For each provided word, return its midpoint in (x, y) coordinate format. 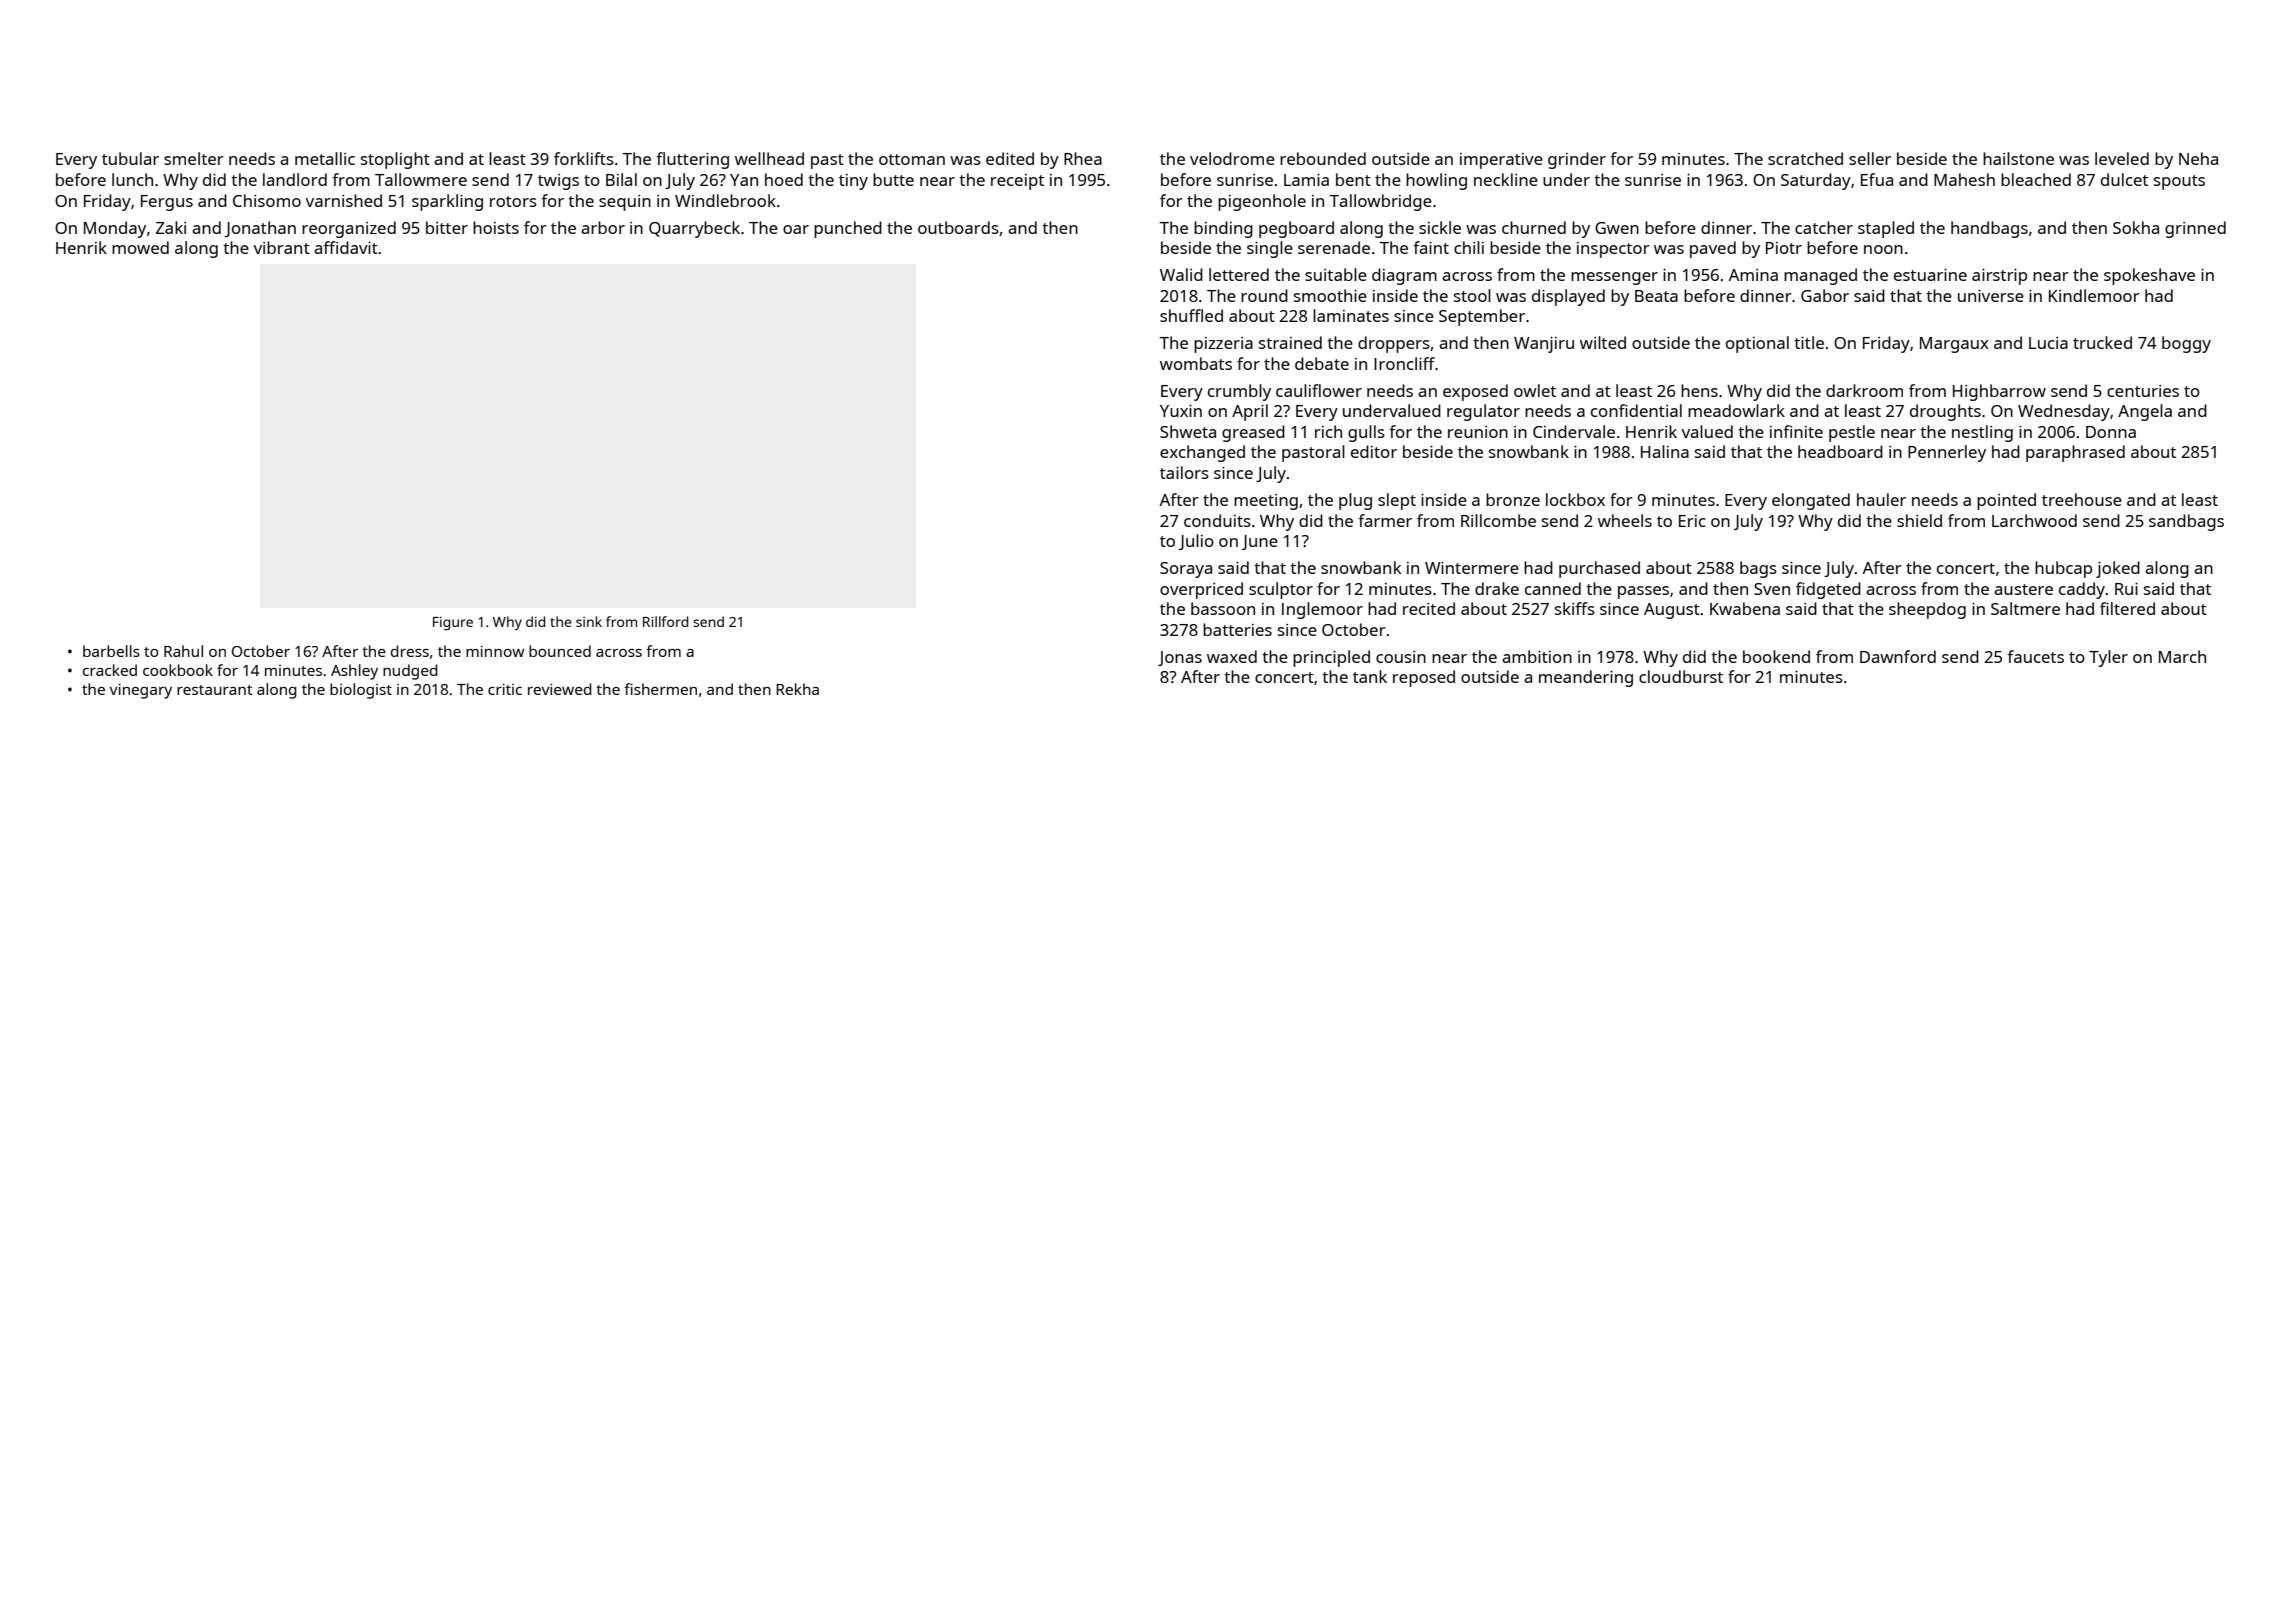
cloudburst (1681, 676)
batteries (1237, 629)
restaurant (215, 690)
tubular (130, 158)
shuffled (1191, 315)
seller (1870, 158)
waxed (1232, 656)
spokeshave (2149, 276)
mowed (140, 247)
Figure (453, 624)
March (2182, 656)
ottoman (912, 159)
